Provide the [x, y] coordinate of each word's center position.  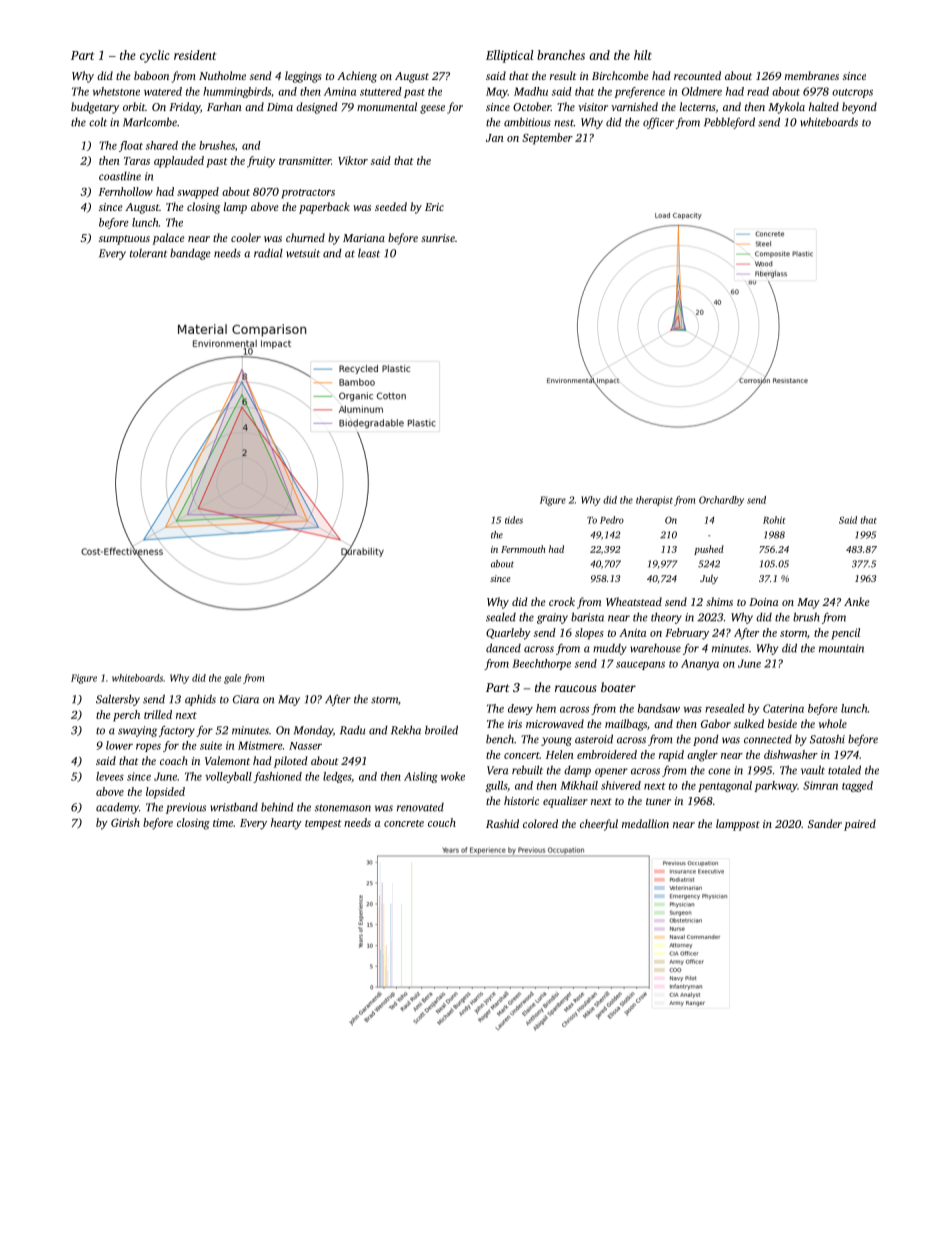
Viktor [353, 160]
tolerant [148, 253]
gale [232, 679]
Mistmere [260, 745]
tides [514, 520]
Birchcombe [620, 75]
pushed [709, 550]
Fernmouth [523, 549]
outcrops [852, 93]
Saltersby [118, 700]
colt [98, 122]
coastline [120, 176]
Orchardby [721, 501]
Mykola [786, 108]
